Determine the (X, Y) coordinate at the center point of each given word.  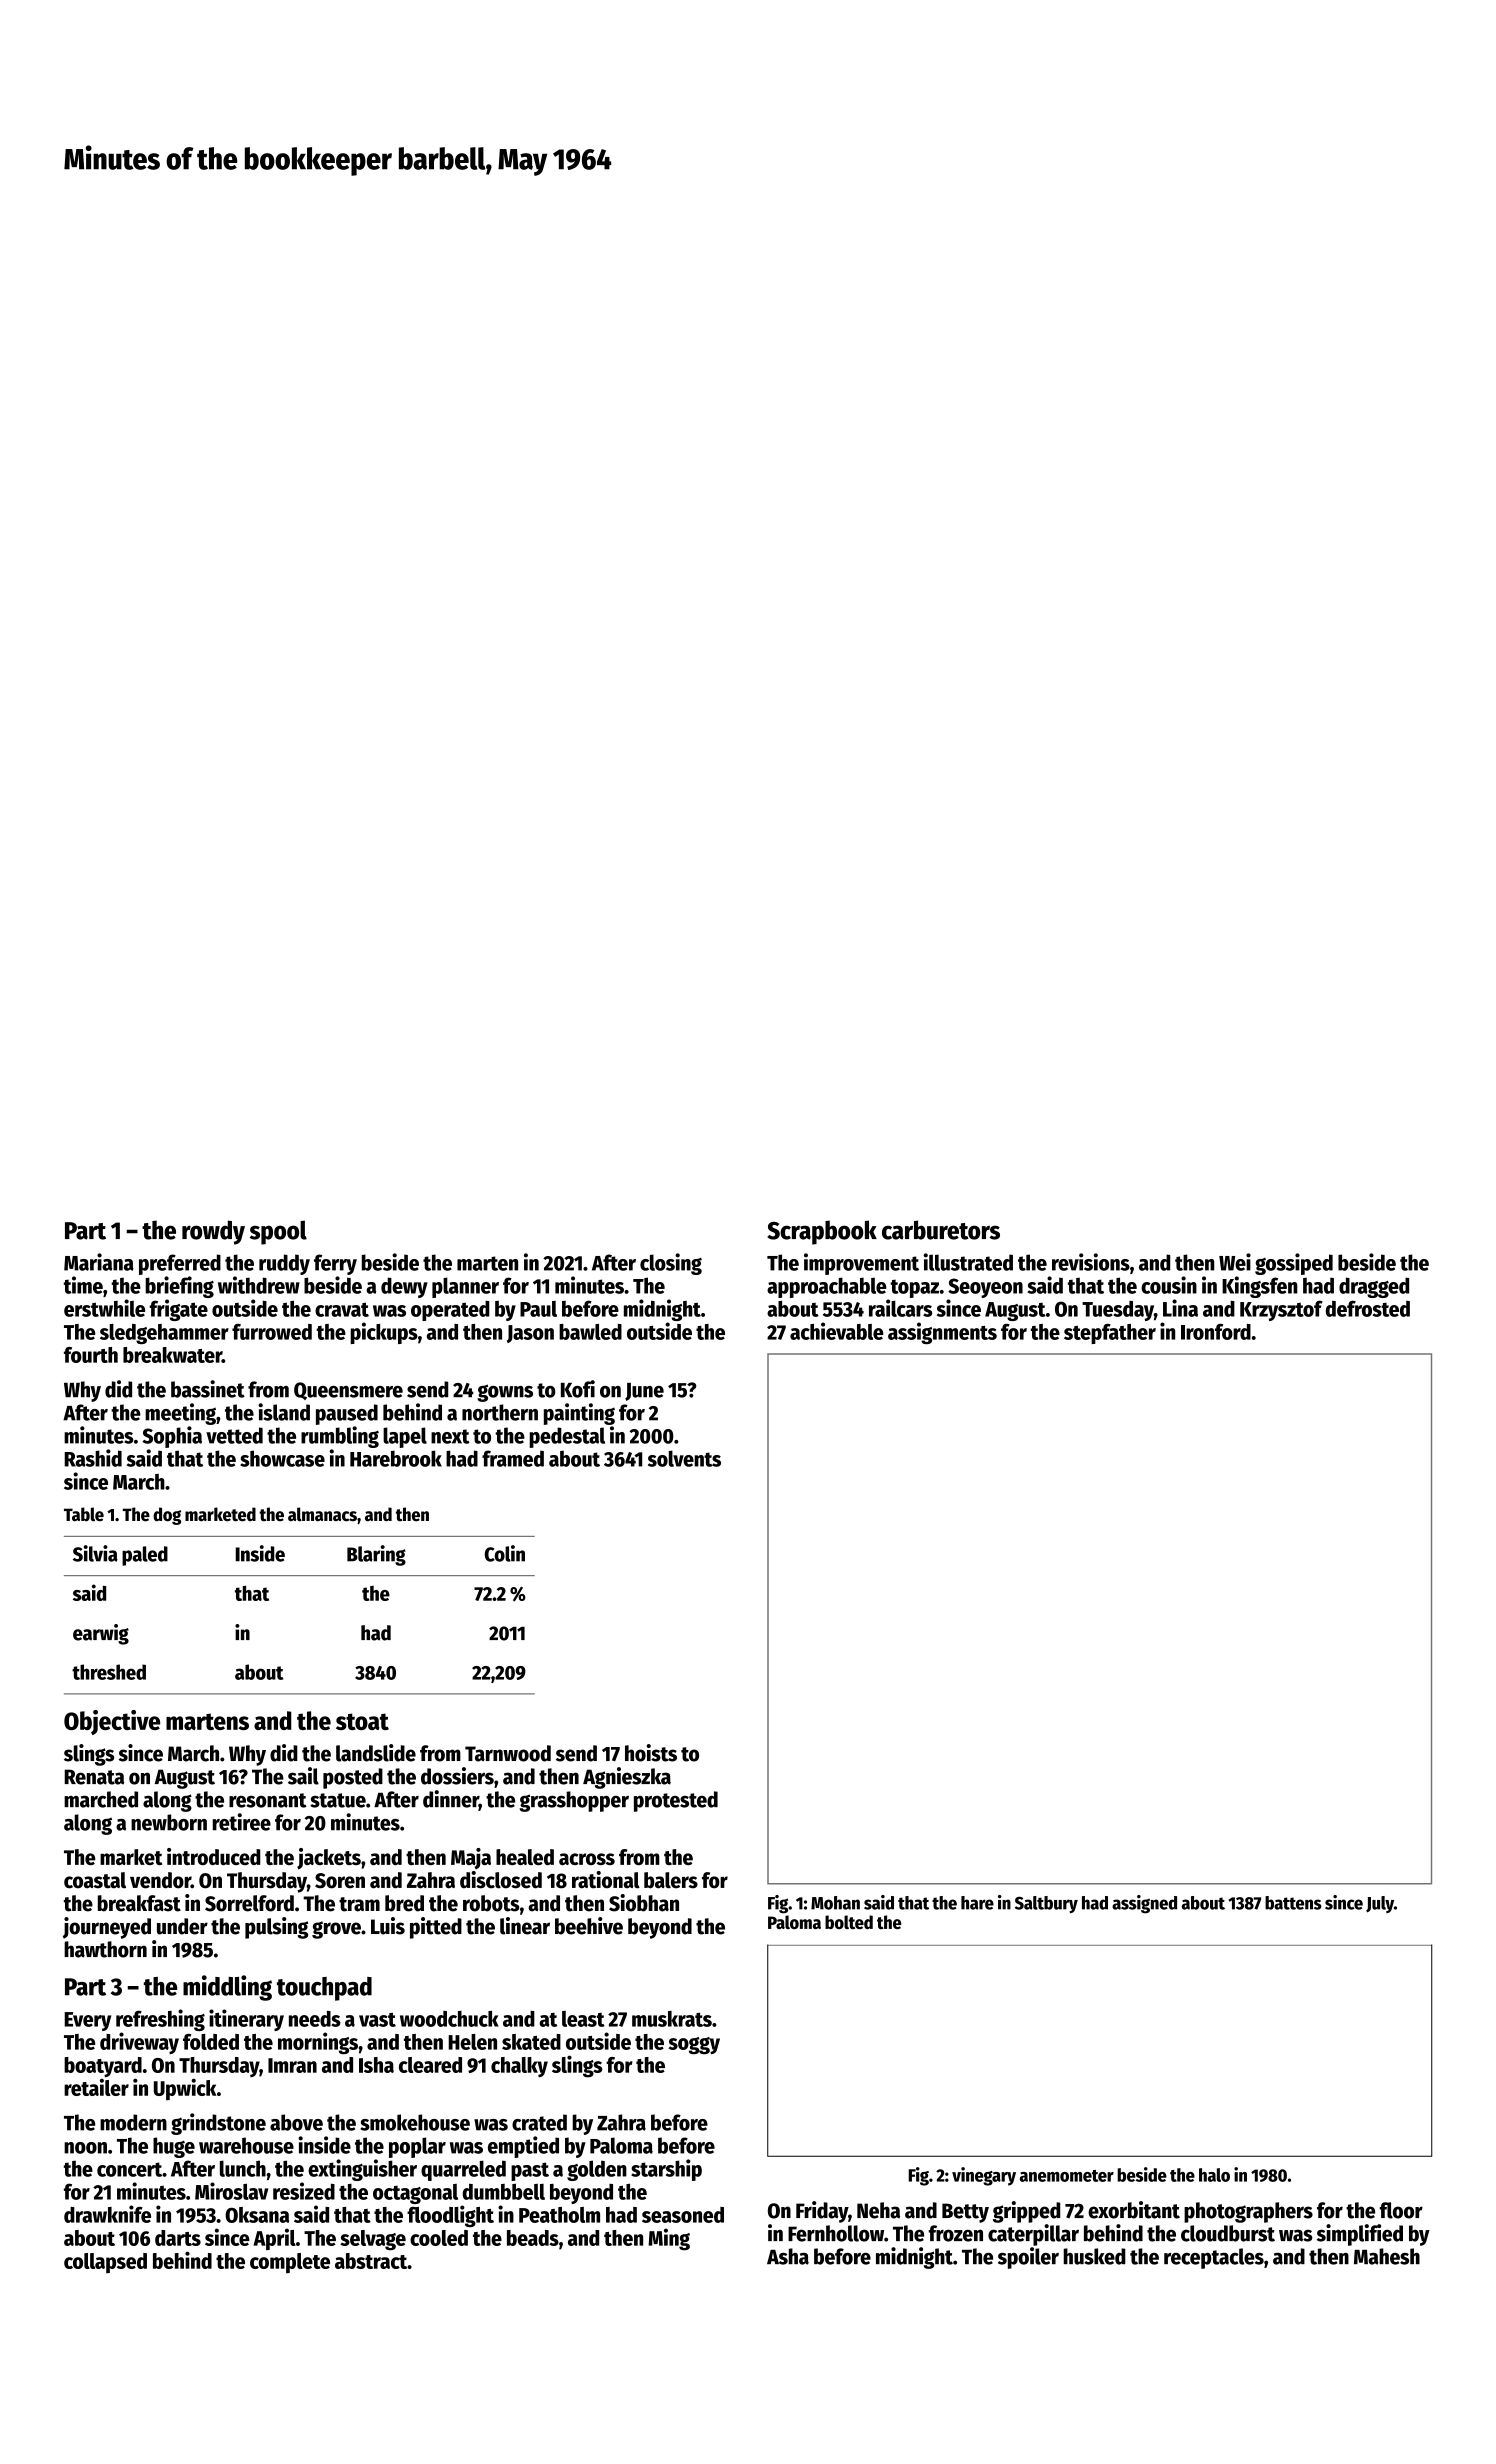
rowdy (213, 1232)
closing (671, 1264)
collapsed (105, 2263)
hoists (651, 1753)
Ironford (1216, 1332)
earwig (101, 1634)
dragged (1374, 1287)
